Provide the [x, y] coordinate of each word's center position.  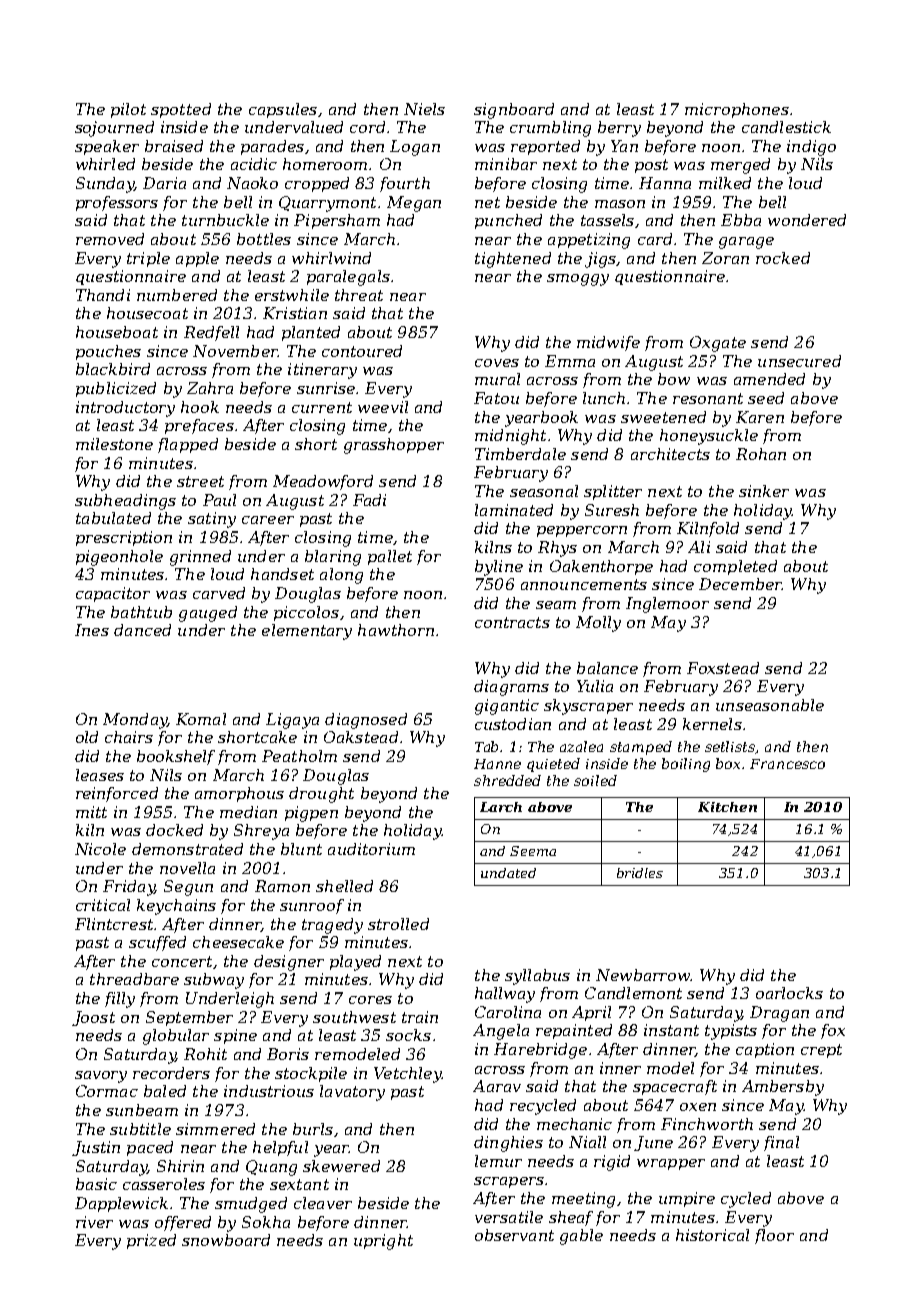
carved [219, 593]
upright [383, 1242]
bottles [264, 239]
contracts [512, 622]
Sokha [266, 1222]
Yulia [595, 686]
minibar [506, 164]
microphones [737, 110]
